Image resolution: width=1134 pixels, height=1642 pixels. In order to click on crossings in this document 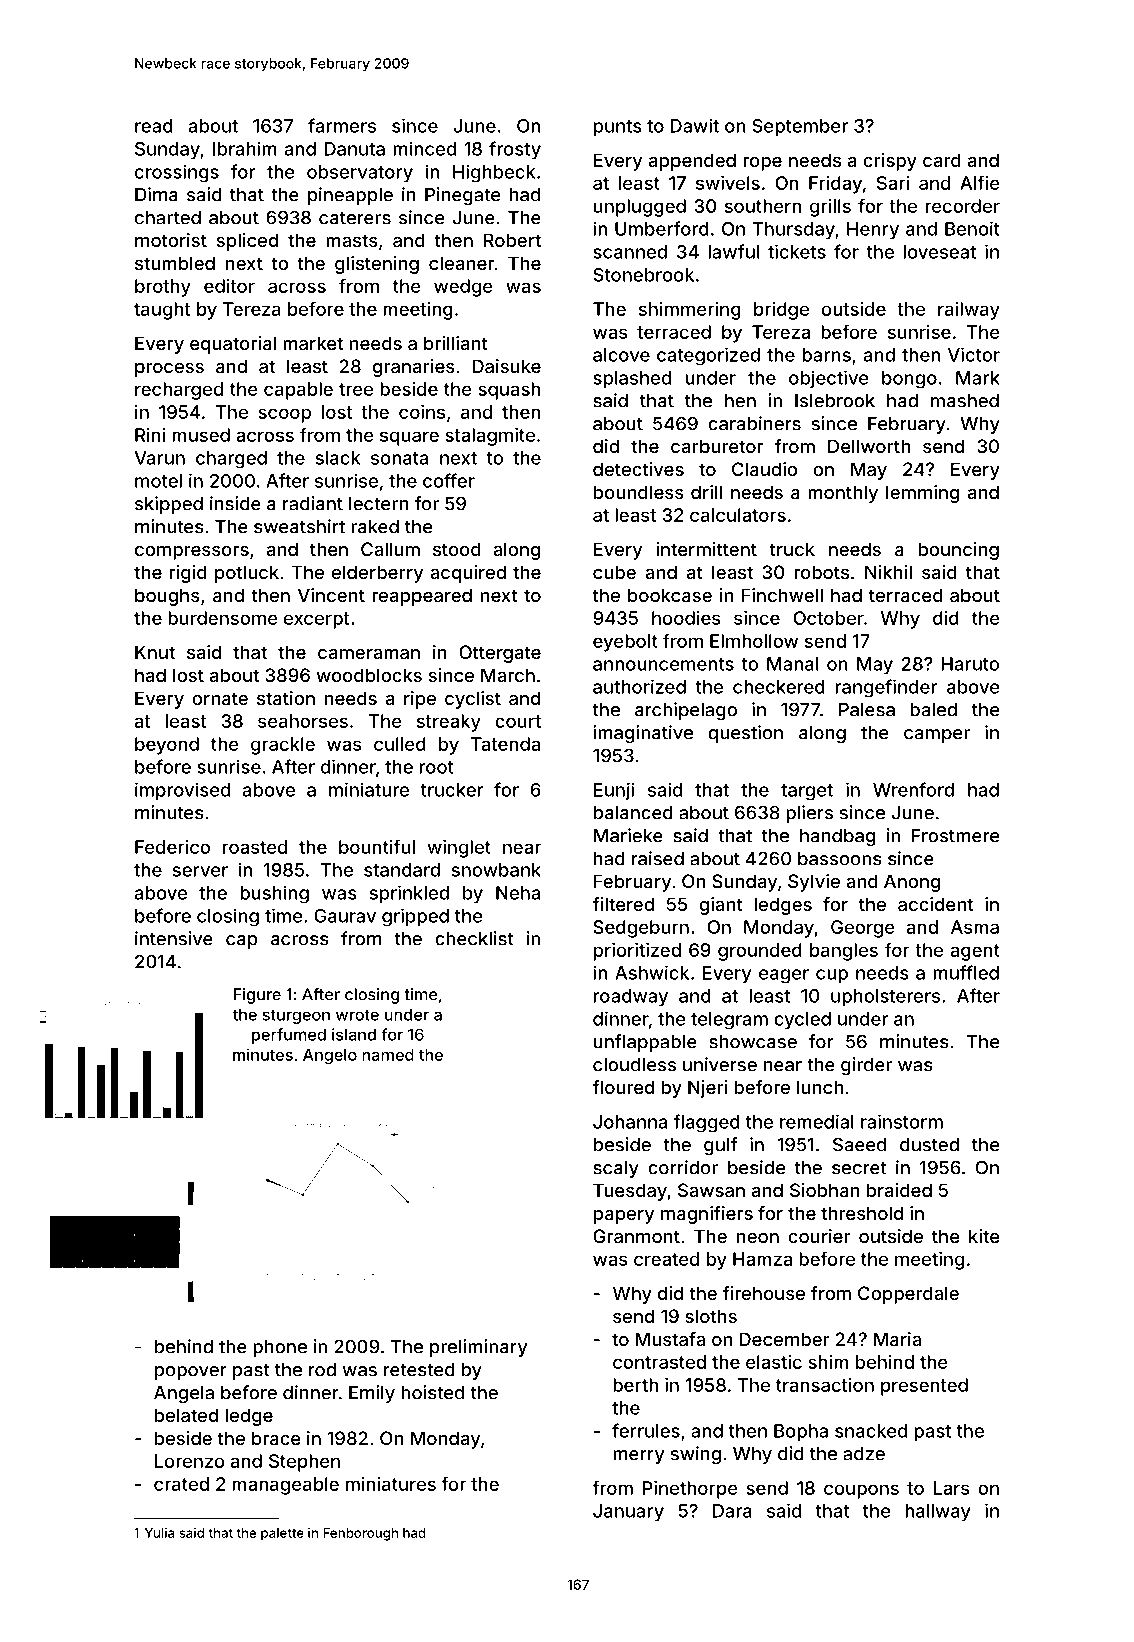, I will do `click(177, 173)`.
